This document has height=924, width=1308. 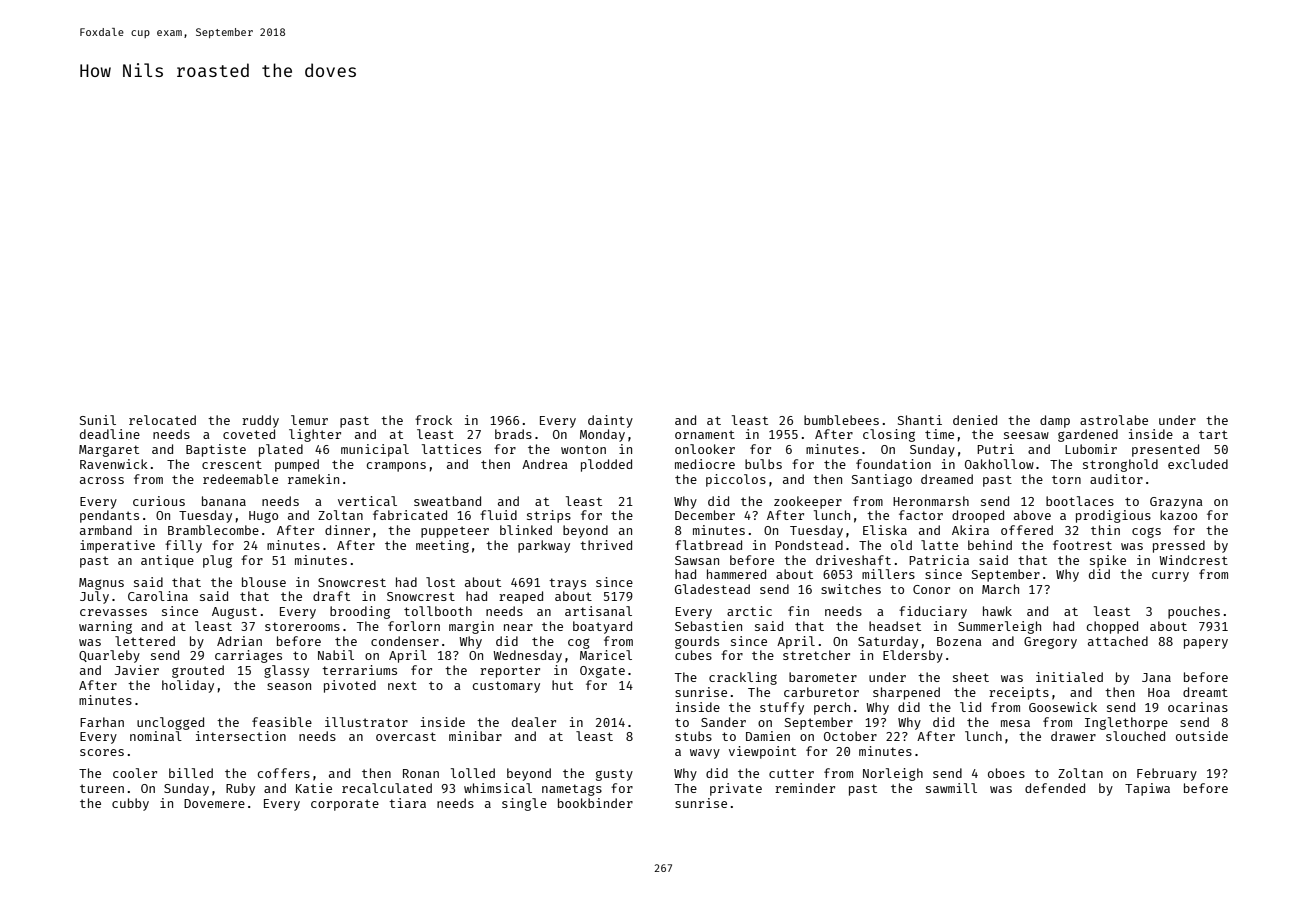 What do you see at coordinates (583, 449) in the document?
I see `wonton` at bounding box center [583, 449].
